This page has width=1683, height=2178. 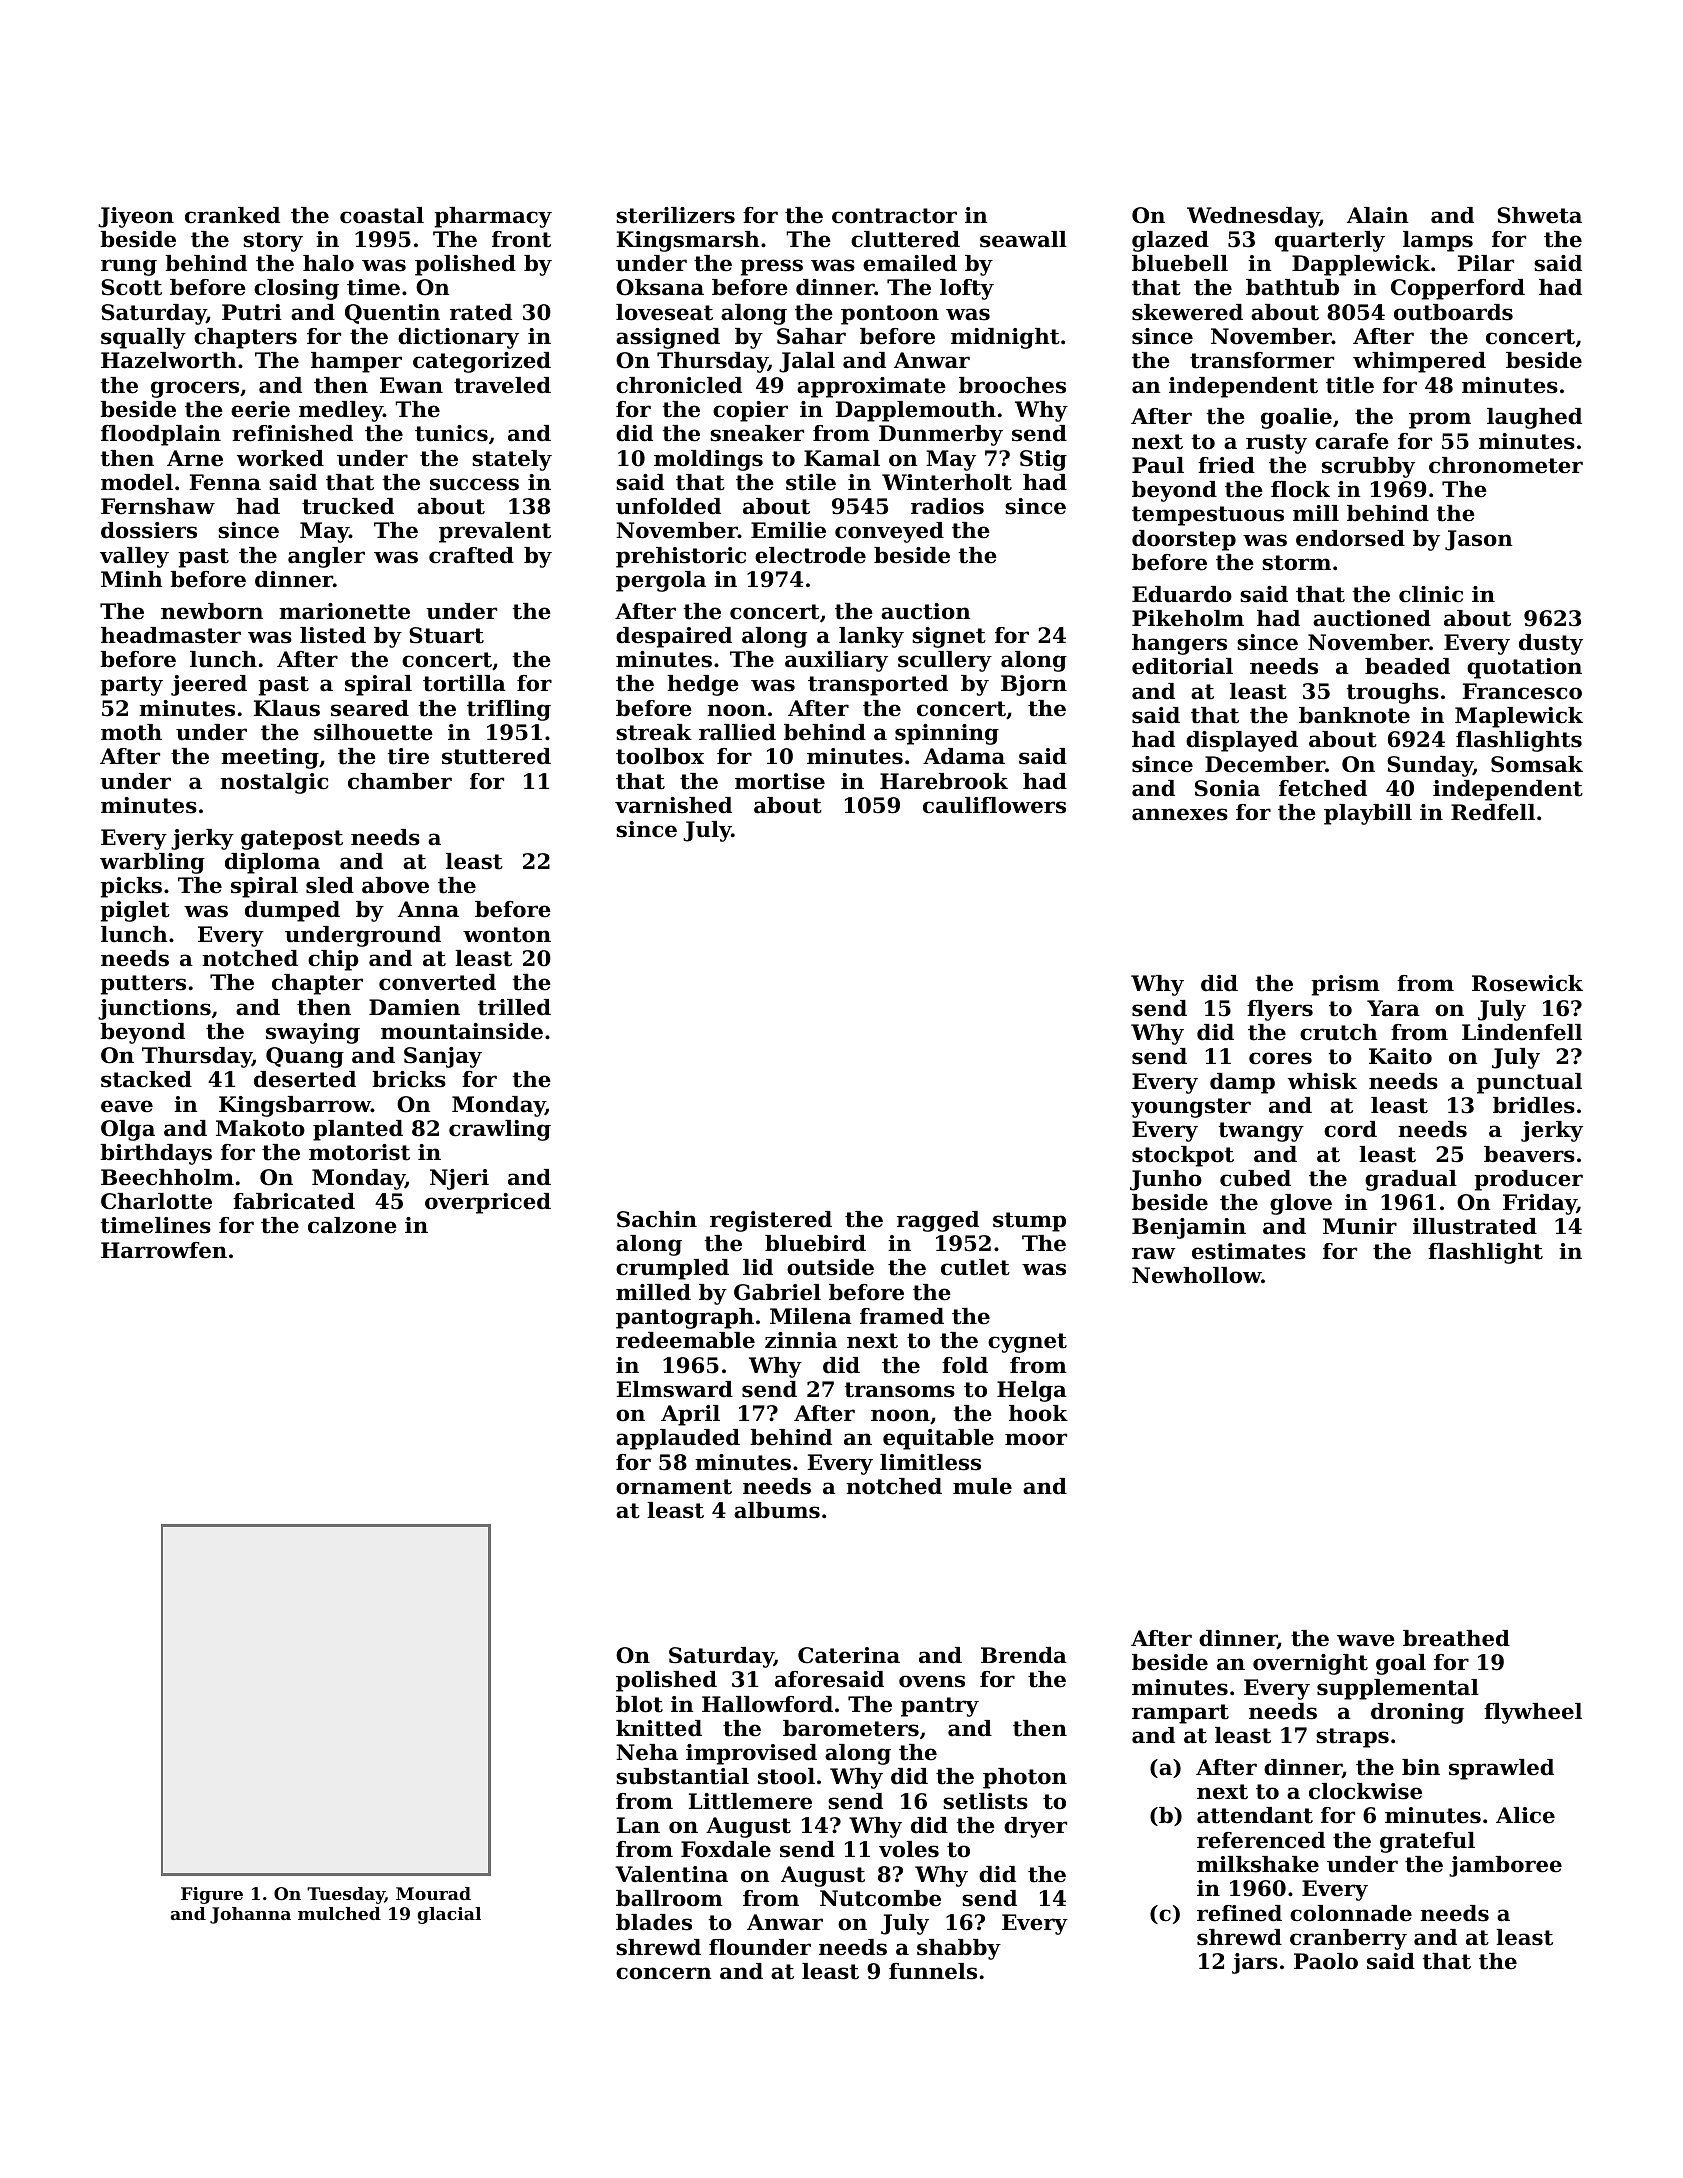 I want to click on fabricated, so click(x=294, y=1201).
